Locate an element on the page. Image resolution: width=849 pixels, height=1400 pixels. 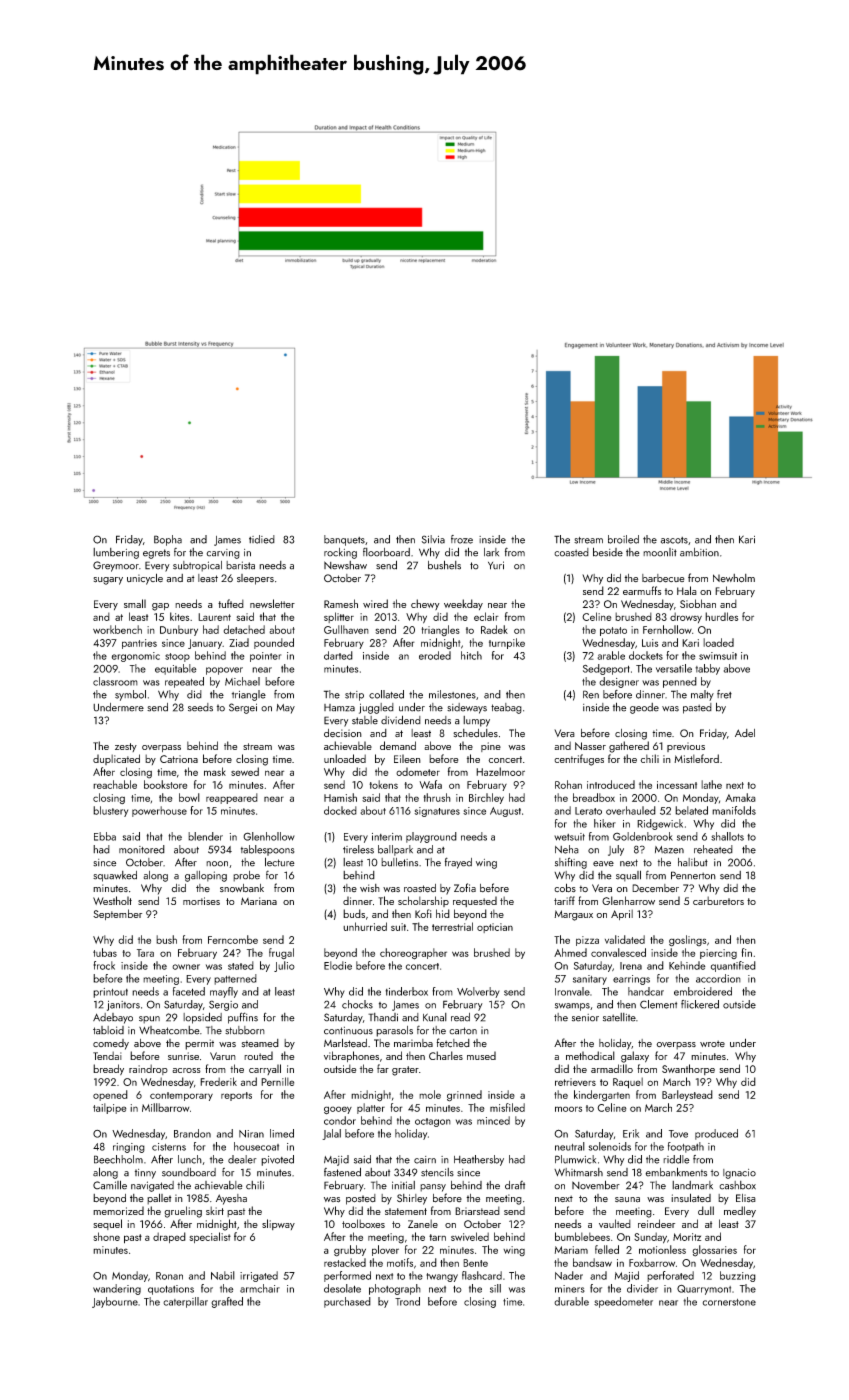
grafted is located at coordinates (227, 1302).
